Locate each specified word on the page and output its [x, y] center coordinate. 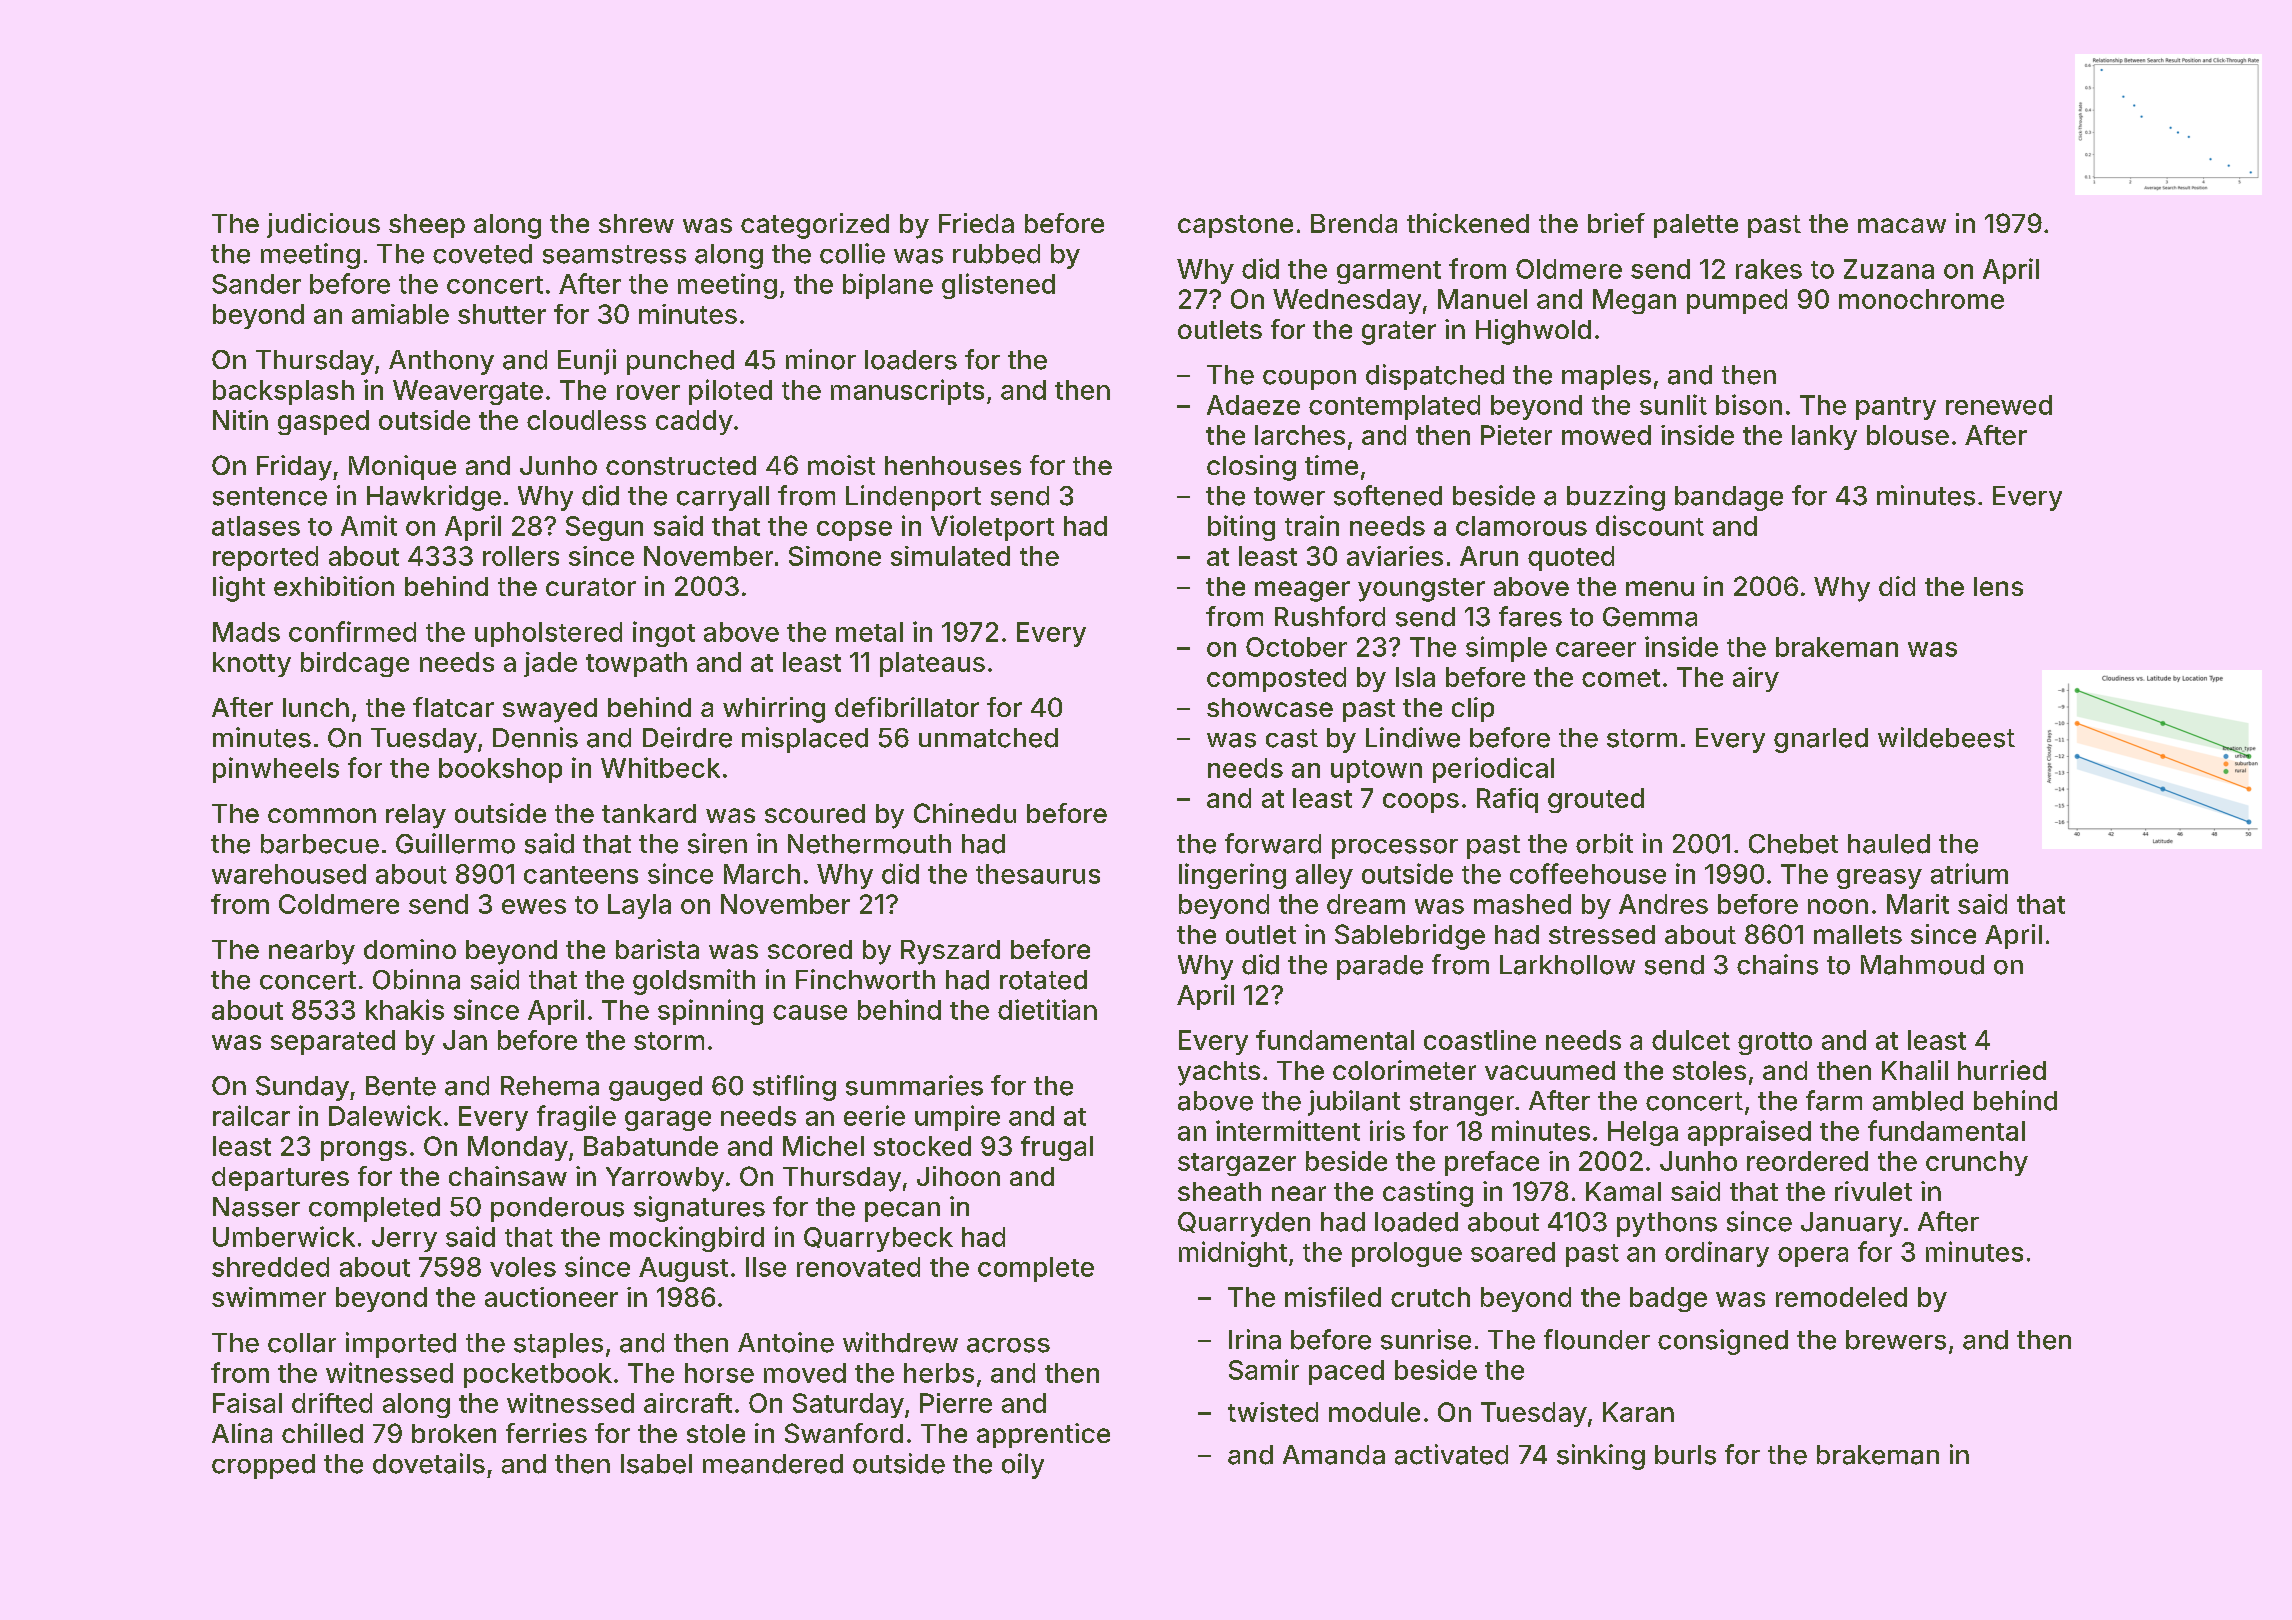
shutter [502, 314]
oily [1023, 1466]
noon [1838, 906]
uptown [1376, 771]
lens [1998, 586]
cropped [263, 1466]
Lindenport [913, 498]
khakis [405, 1009]
